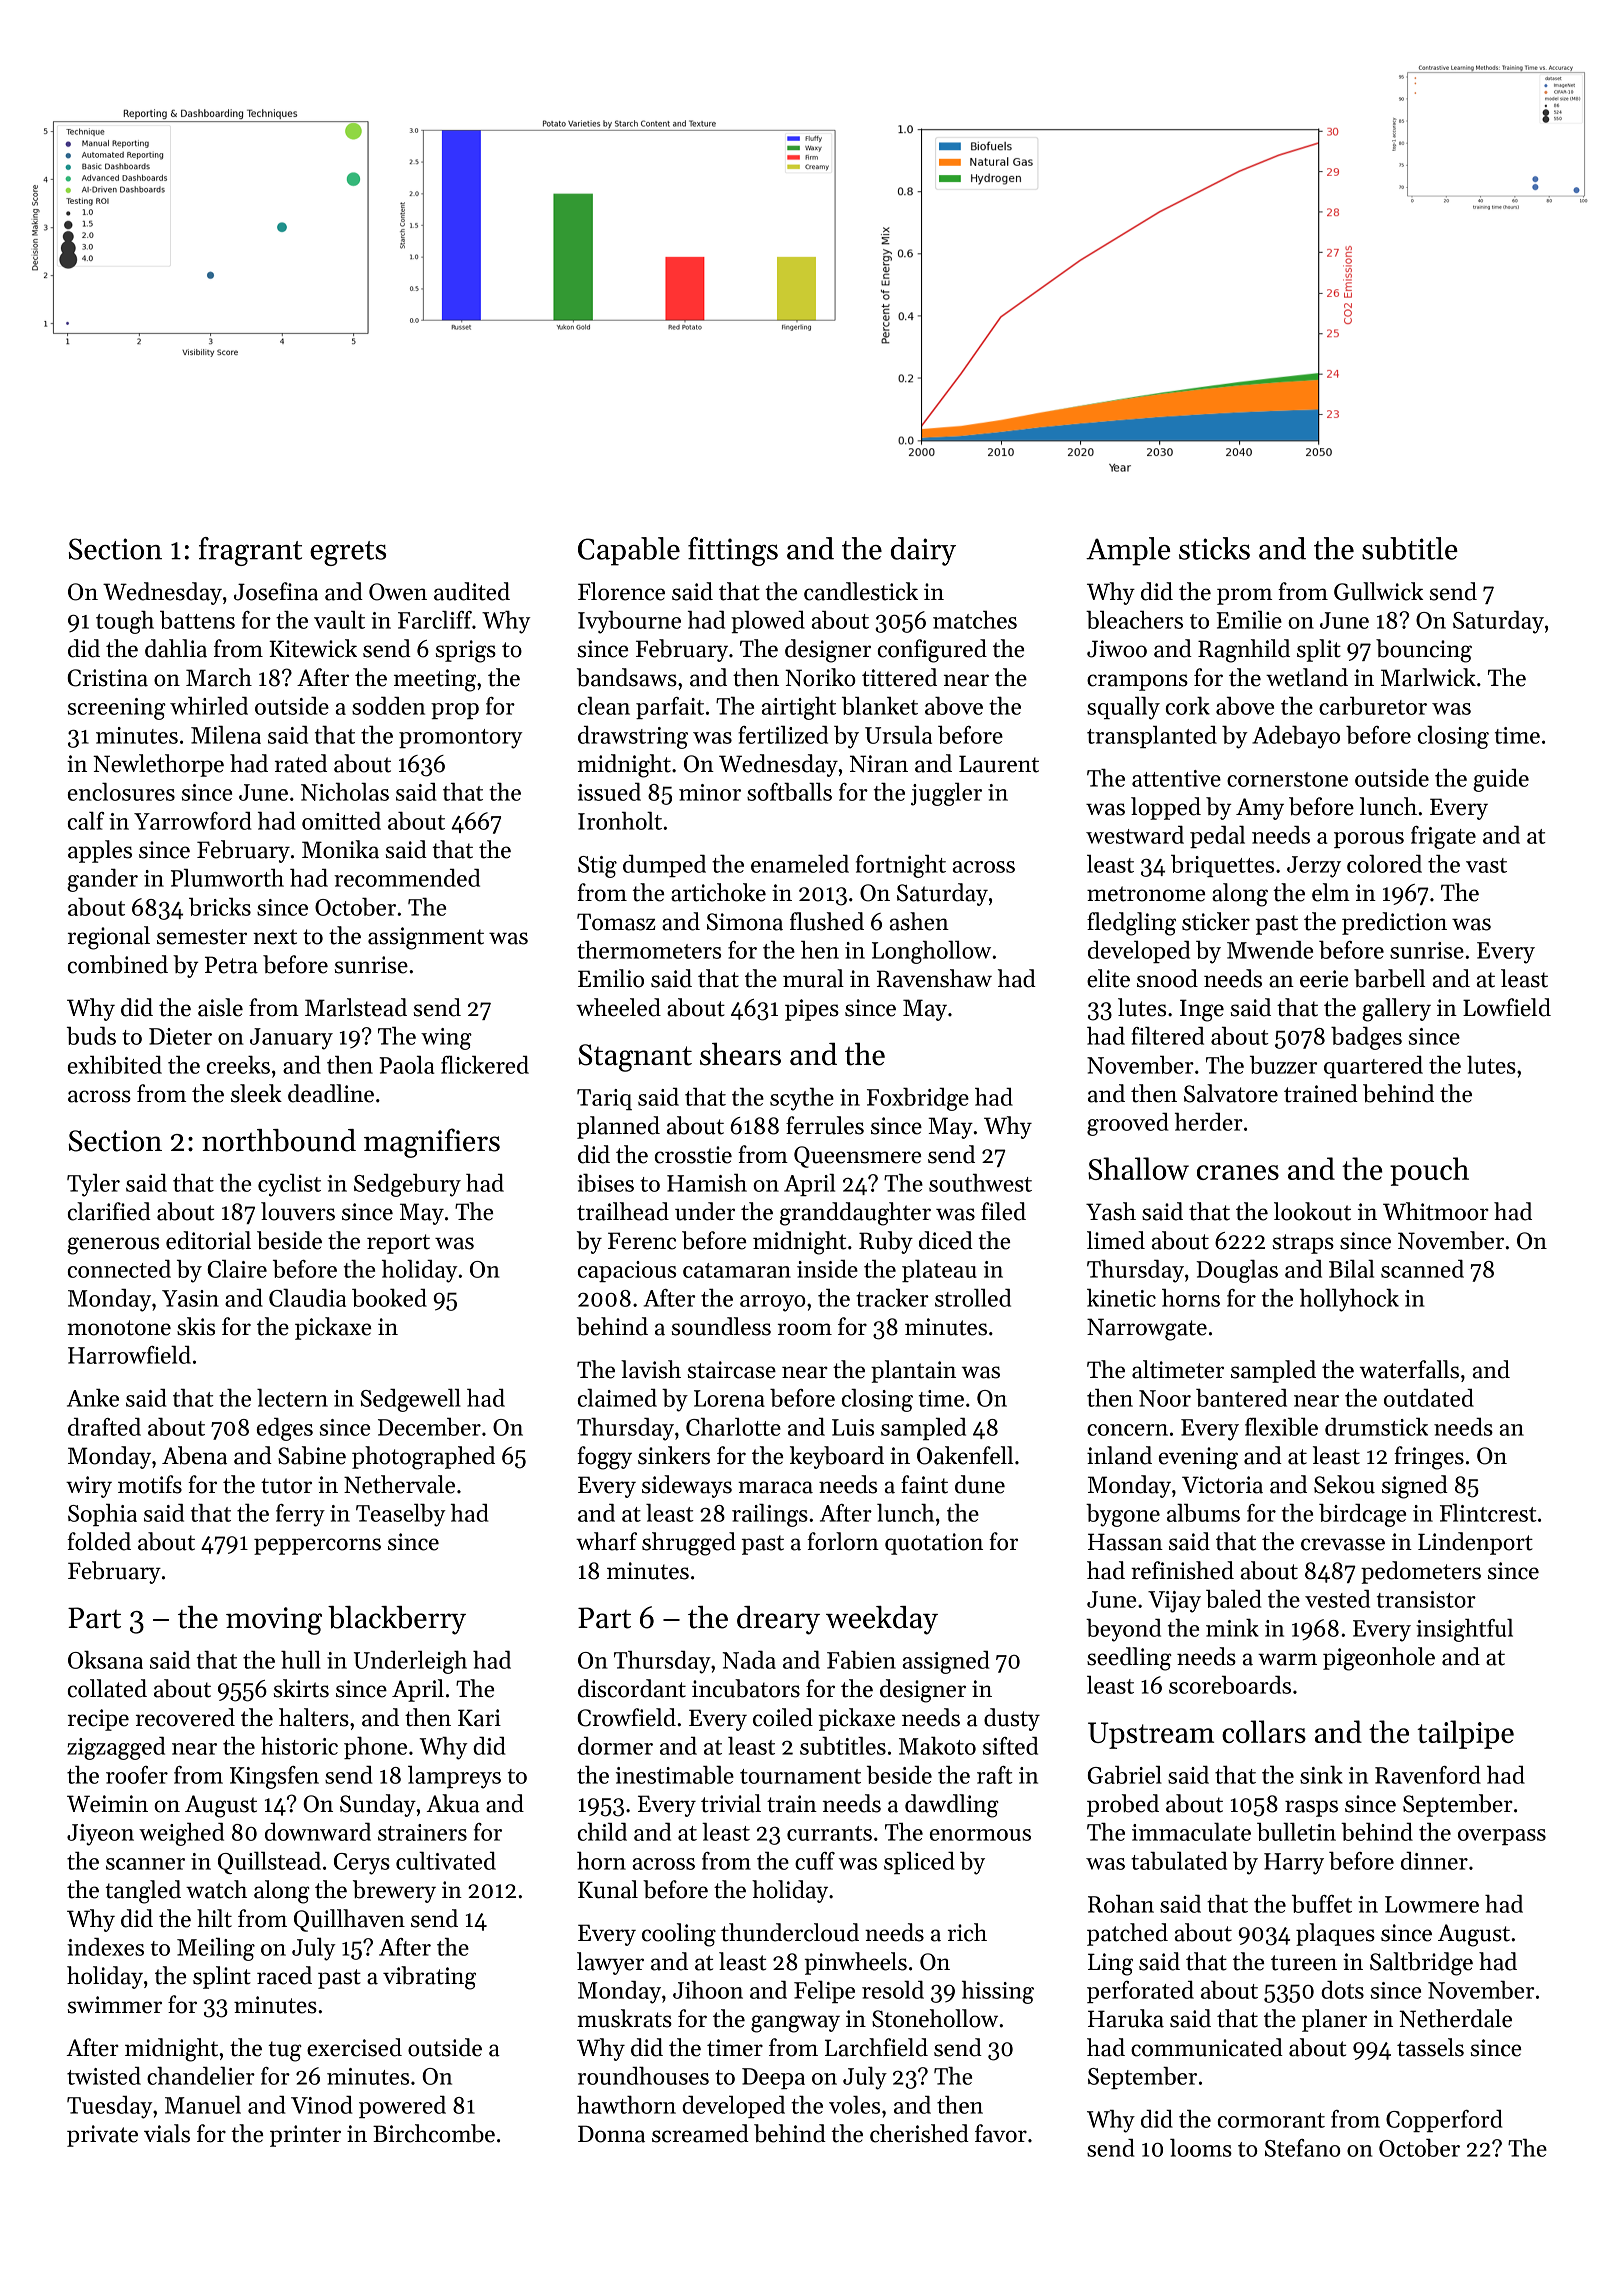  Describe the element at coordinates (1378, 591) in the screenshot. I see `Gullwick` at that location.
